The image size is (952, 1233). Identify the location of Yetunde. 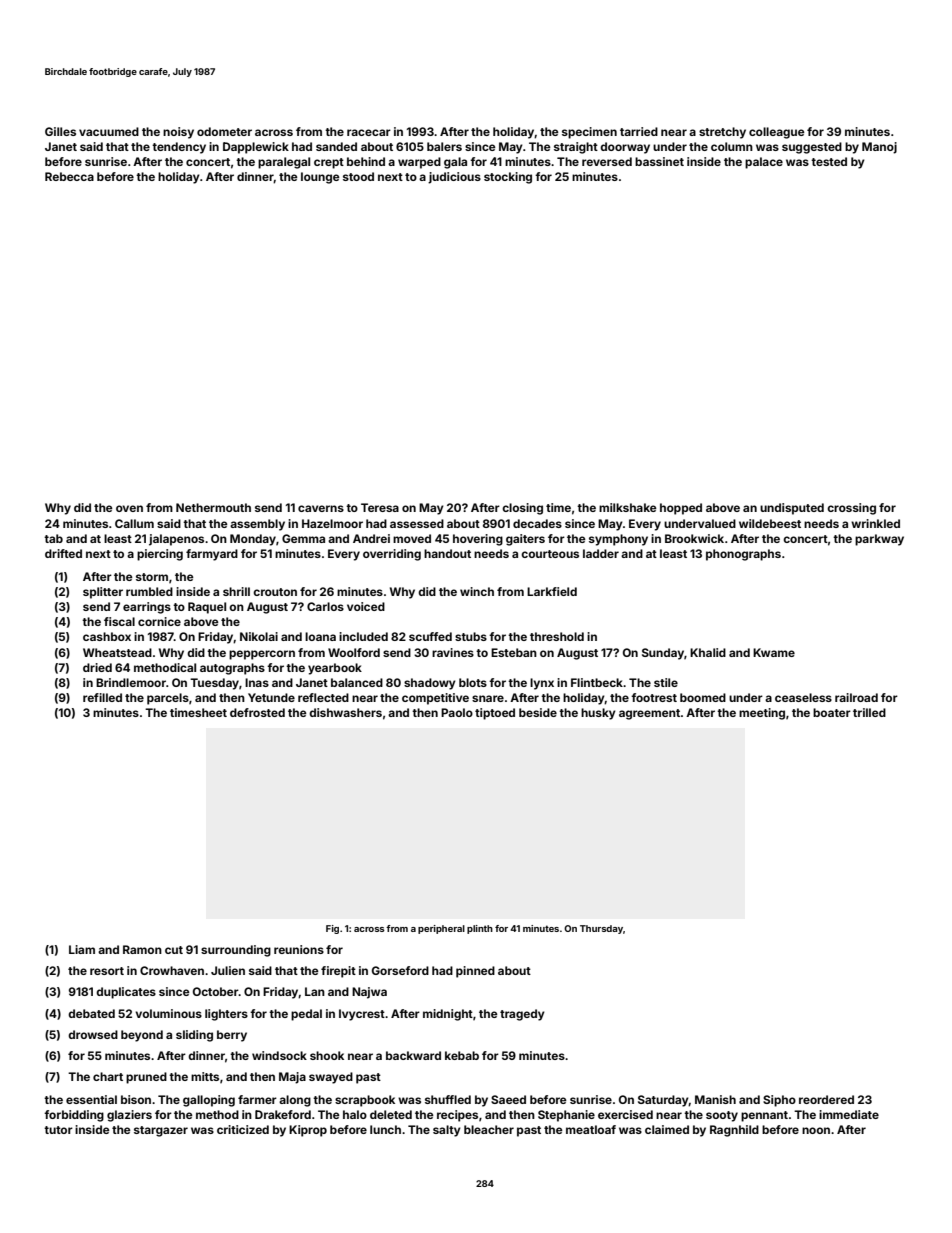
(271, 697).
